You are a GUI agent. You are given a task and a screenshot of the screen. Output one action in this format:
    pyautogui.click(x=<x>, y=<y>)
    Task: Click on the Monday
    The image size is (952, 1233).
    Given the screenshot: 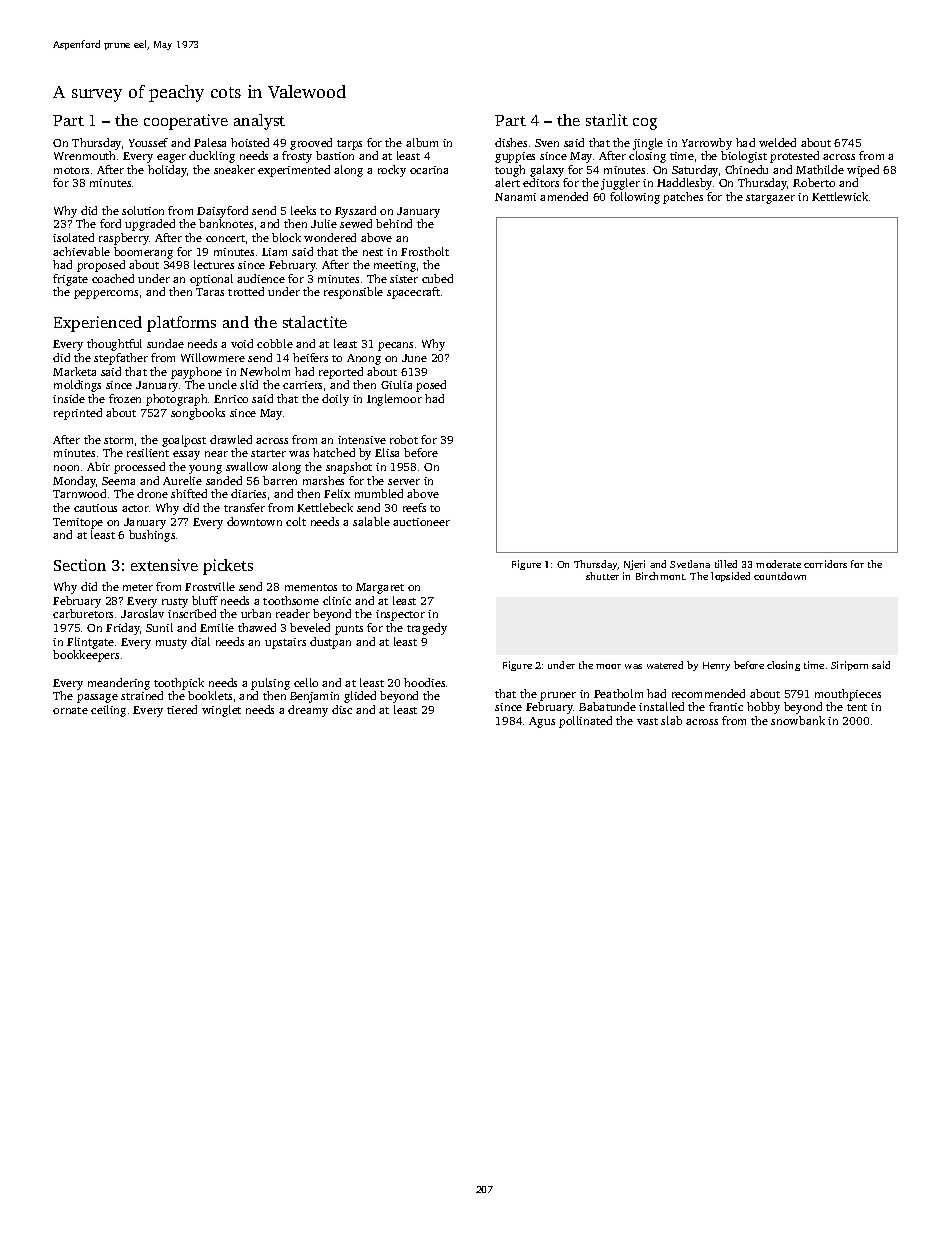 What is the action you would take?
    pyautogui.click(x=74, y=482)
